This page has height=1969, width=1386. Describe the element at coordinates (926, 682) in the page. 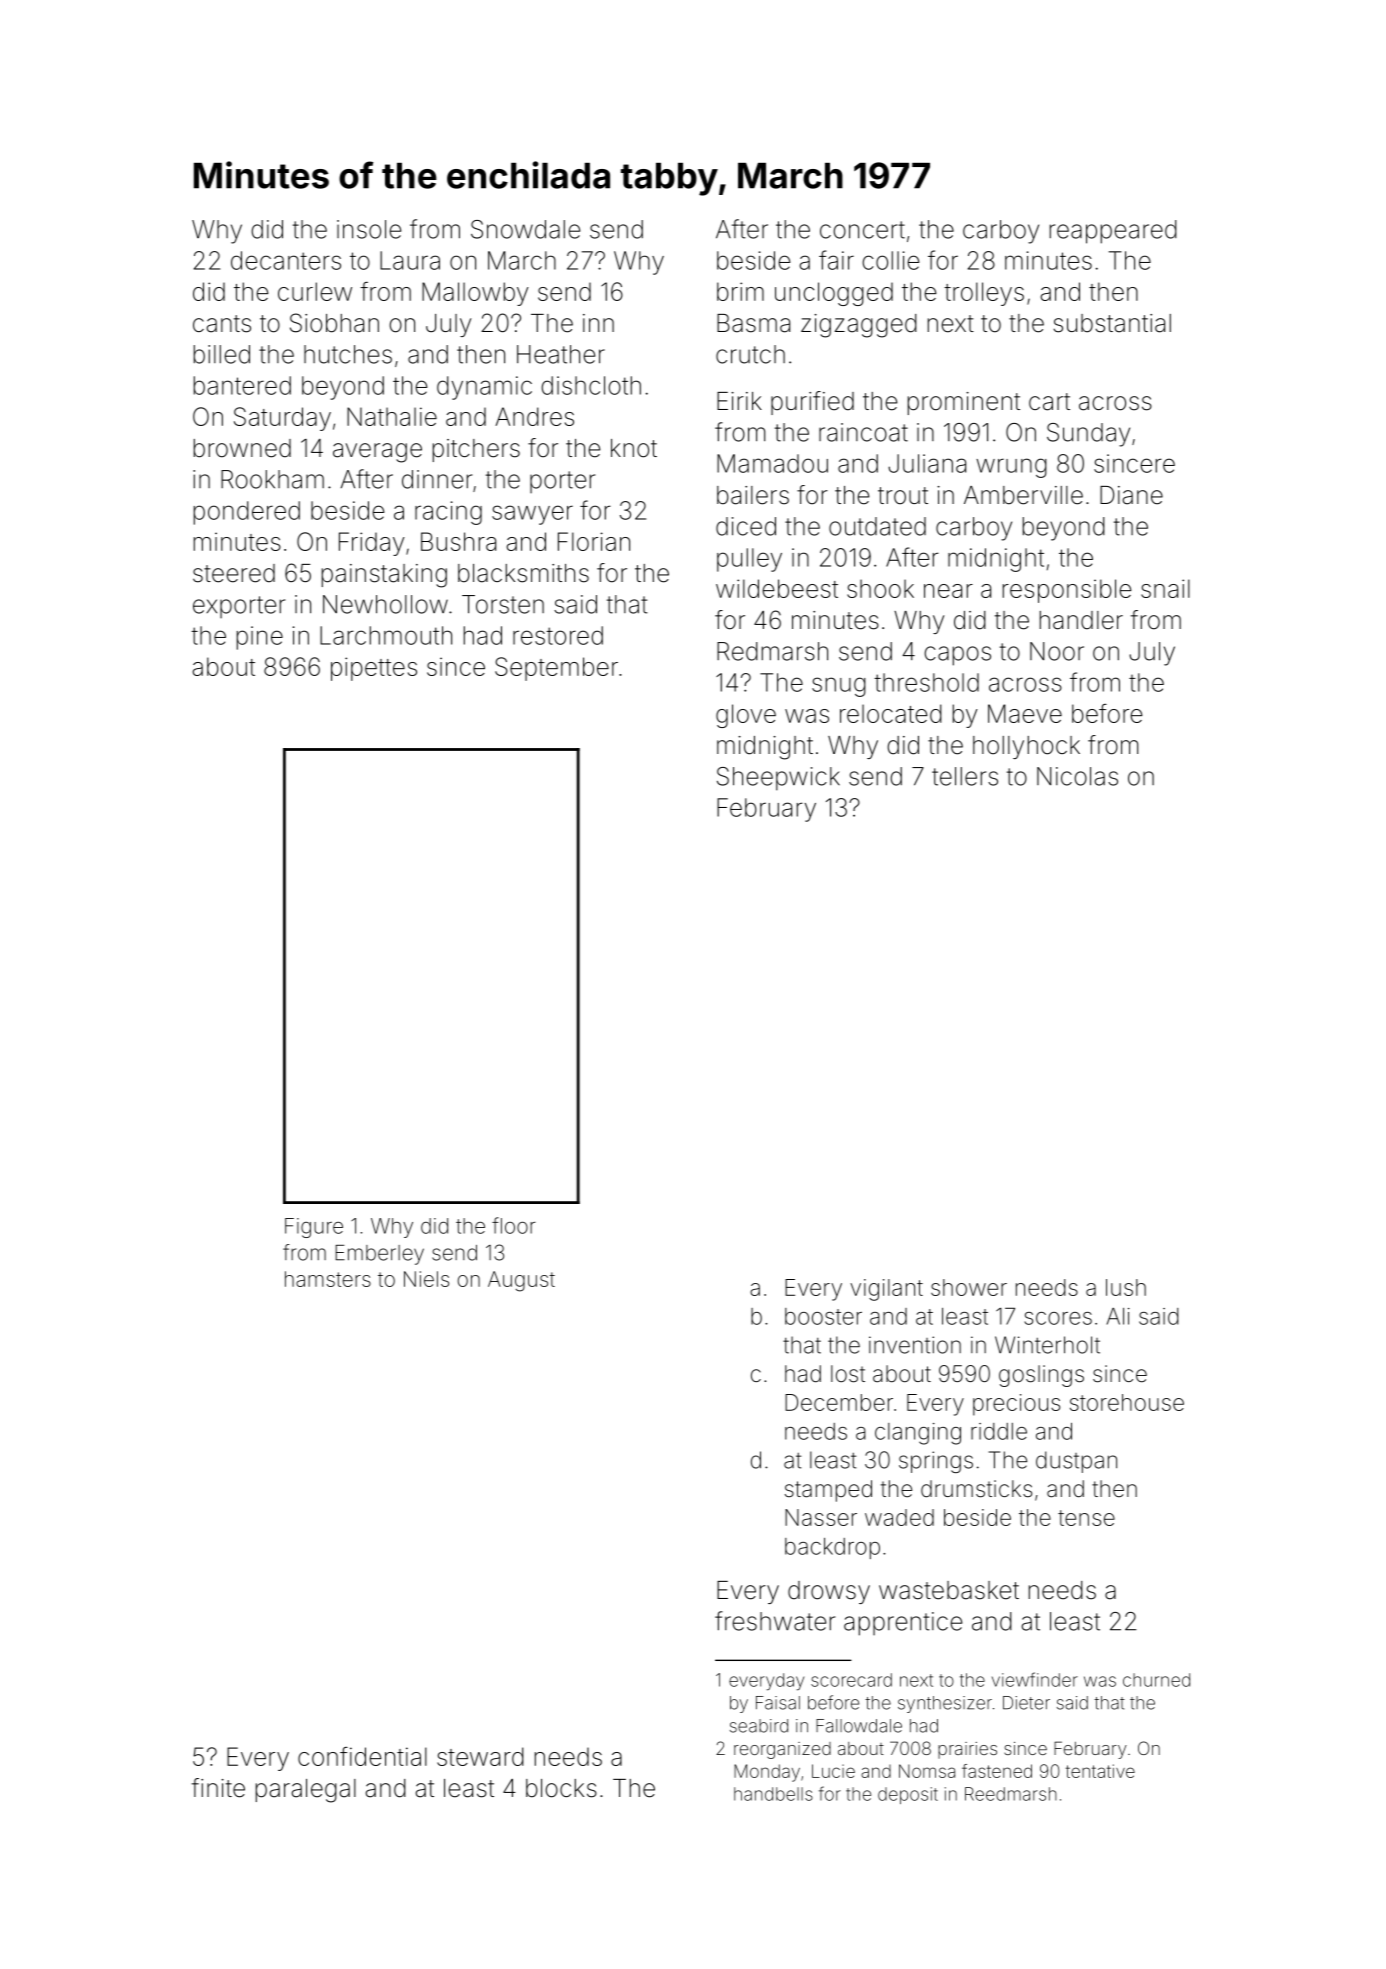

I see `threshold` at that location.
